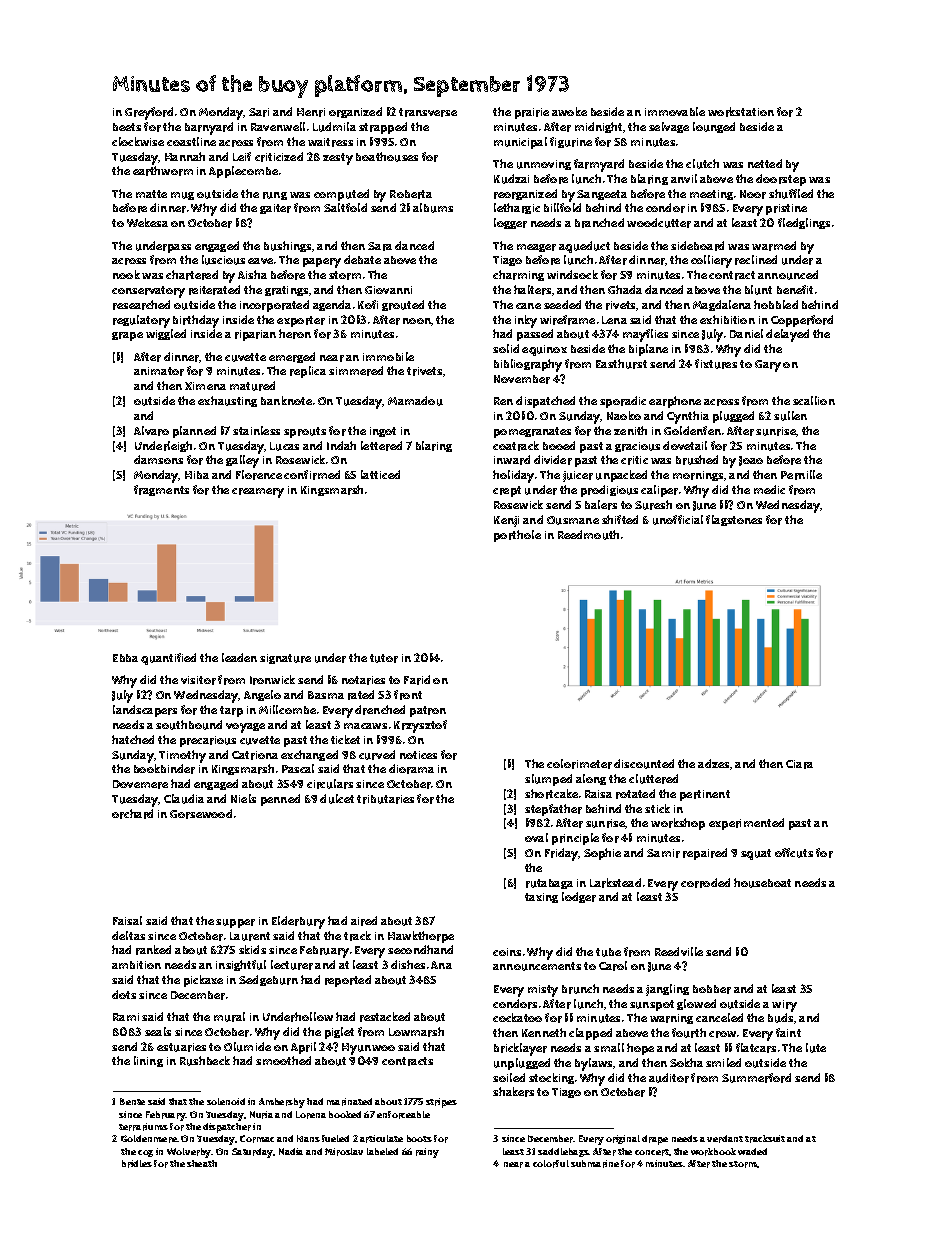  What do you see at coordinates (158, 1031) in the page?
I see `seals` at bounding box center [158, 1031].
